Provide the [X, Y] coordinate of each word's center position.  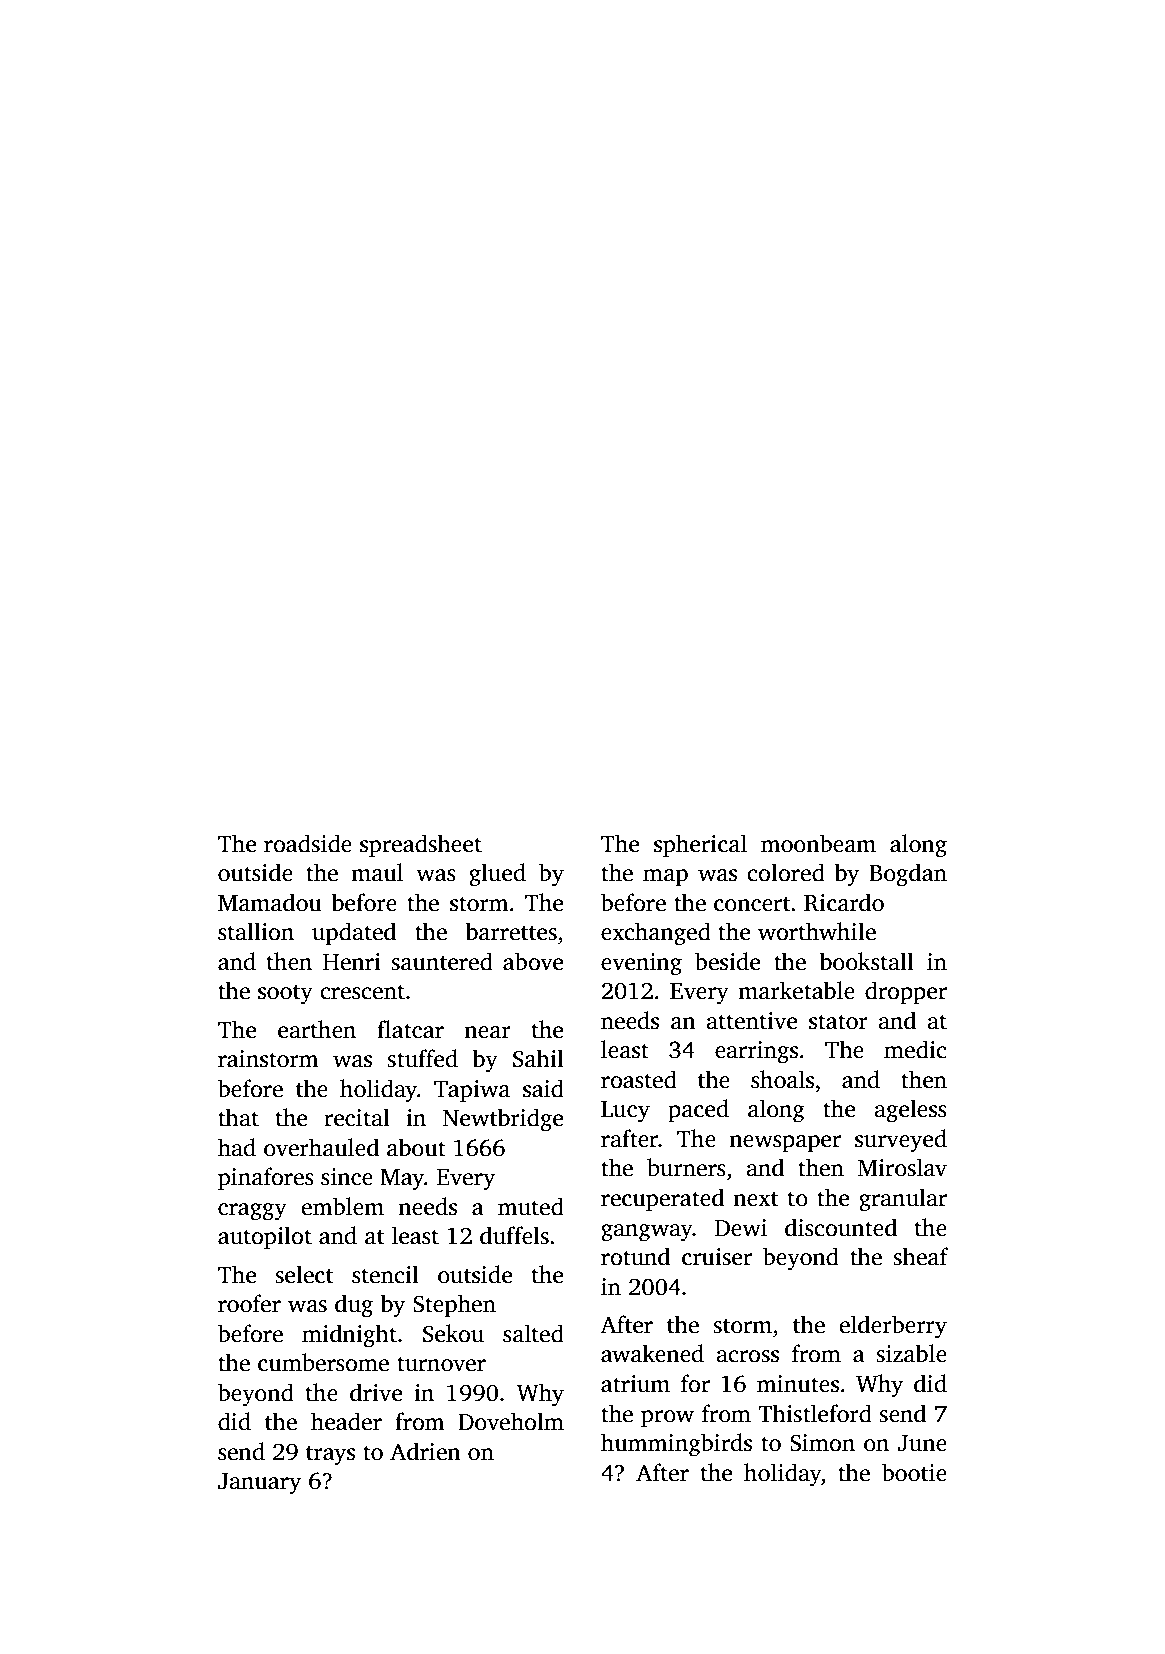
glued [497, 875]
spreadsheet [421, 845]
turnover [441, 1364]
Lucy [625, 1112]
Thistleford [815, 1413]
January [259, 1484]
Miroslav [902, 1167]
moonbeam [818, 843]
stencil [385, 1274]
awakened [652, 1353]
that [238, 1117]
